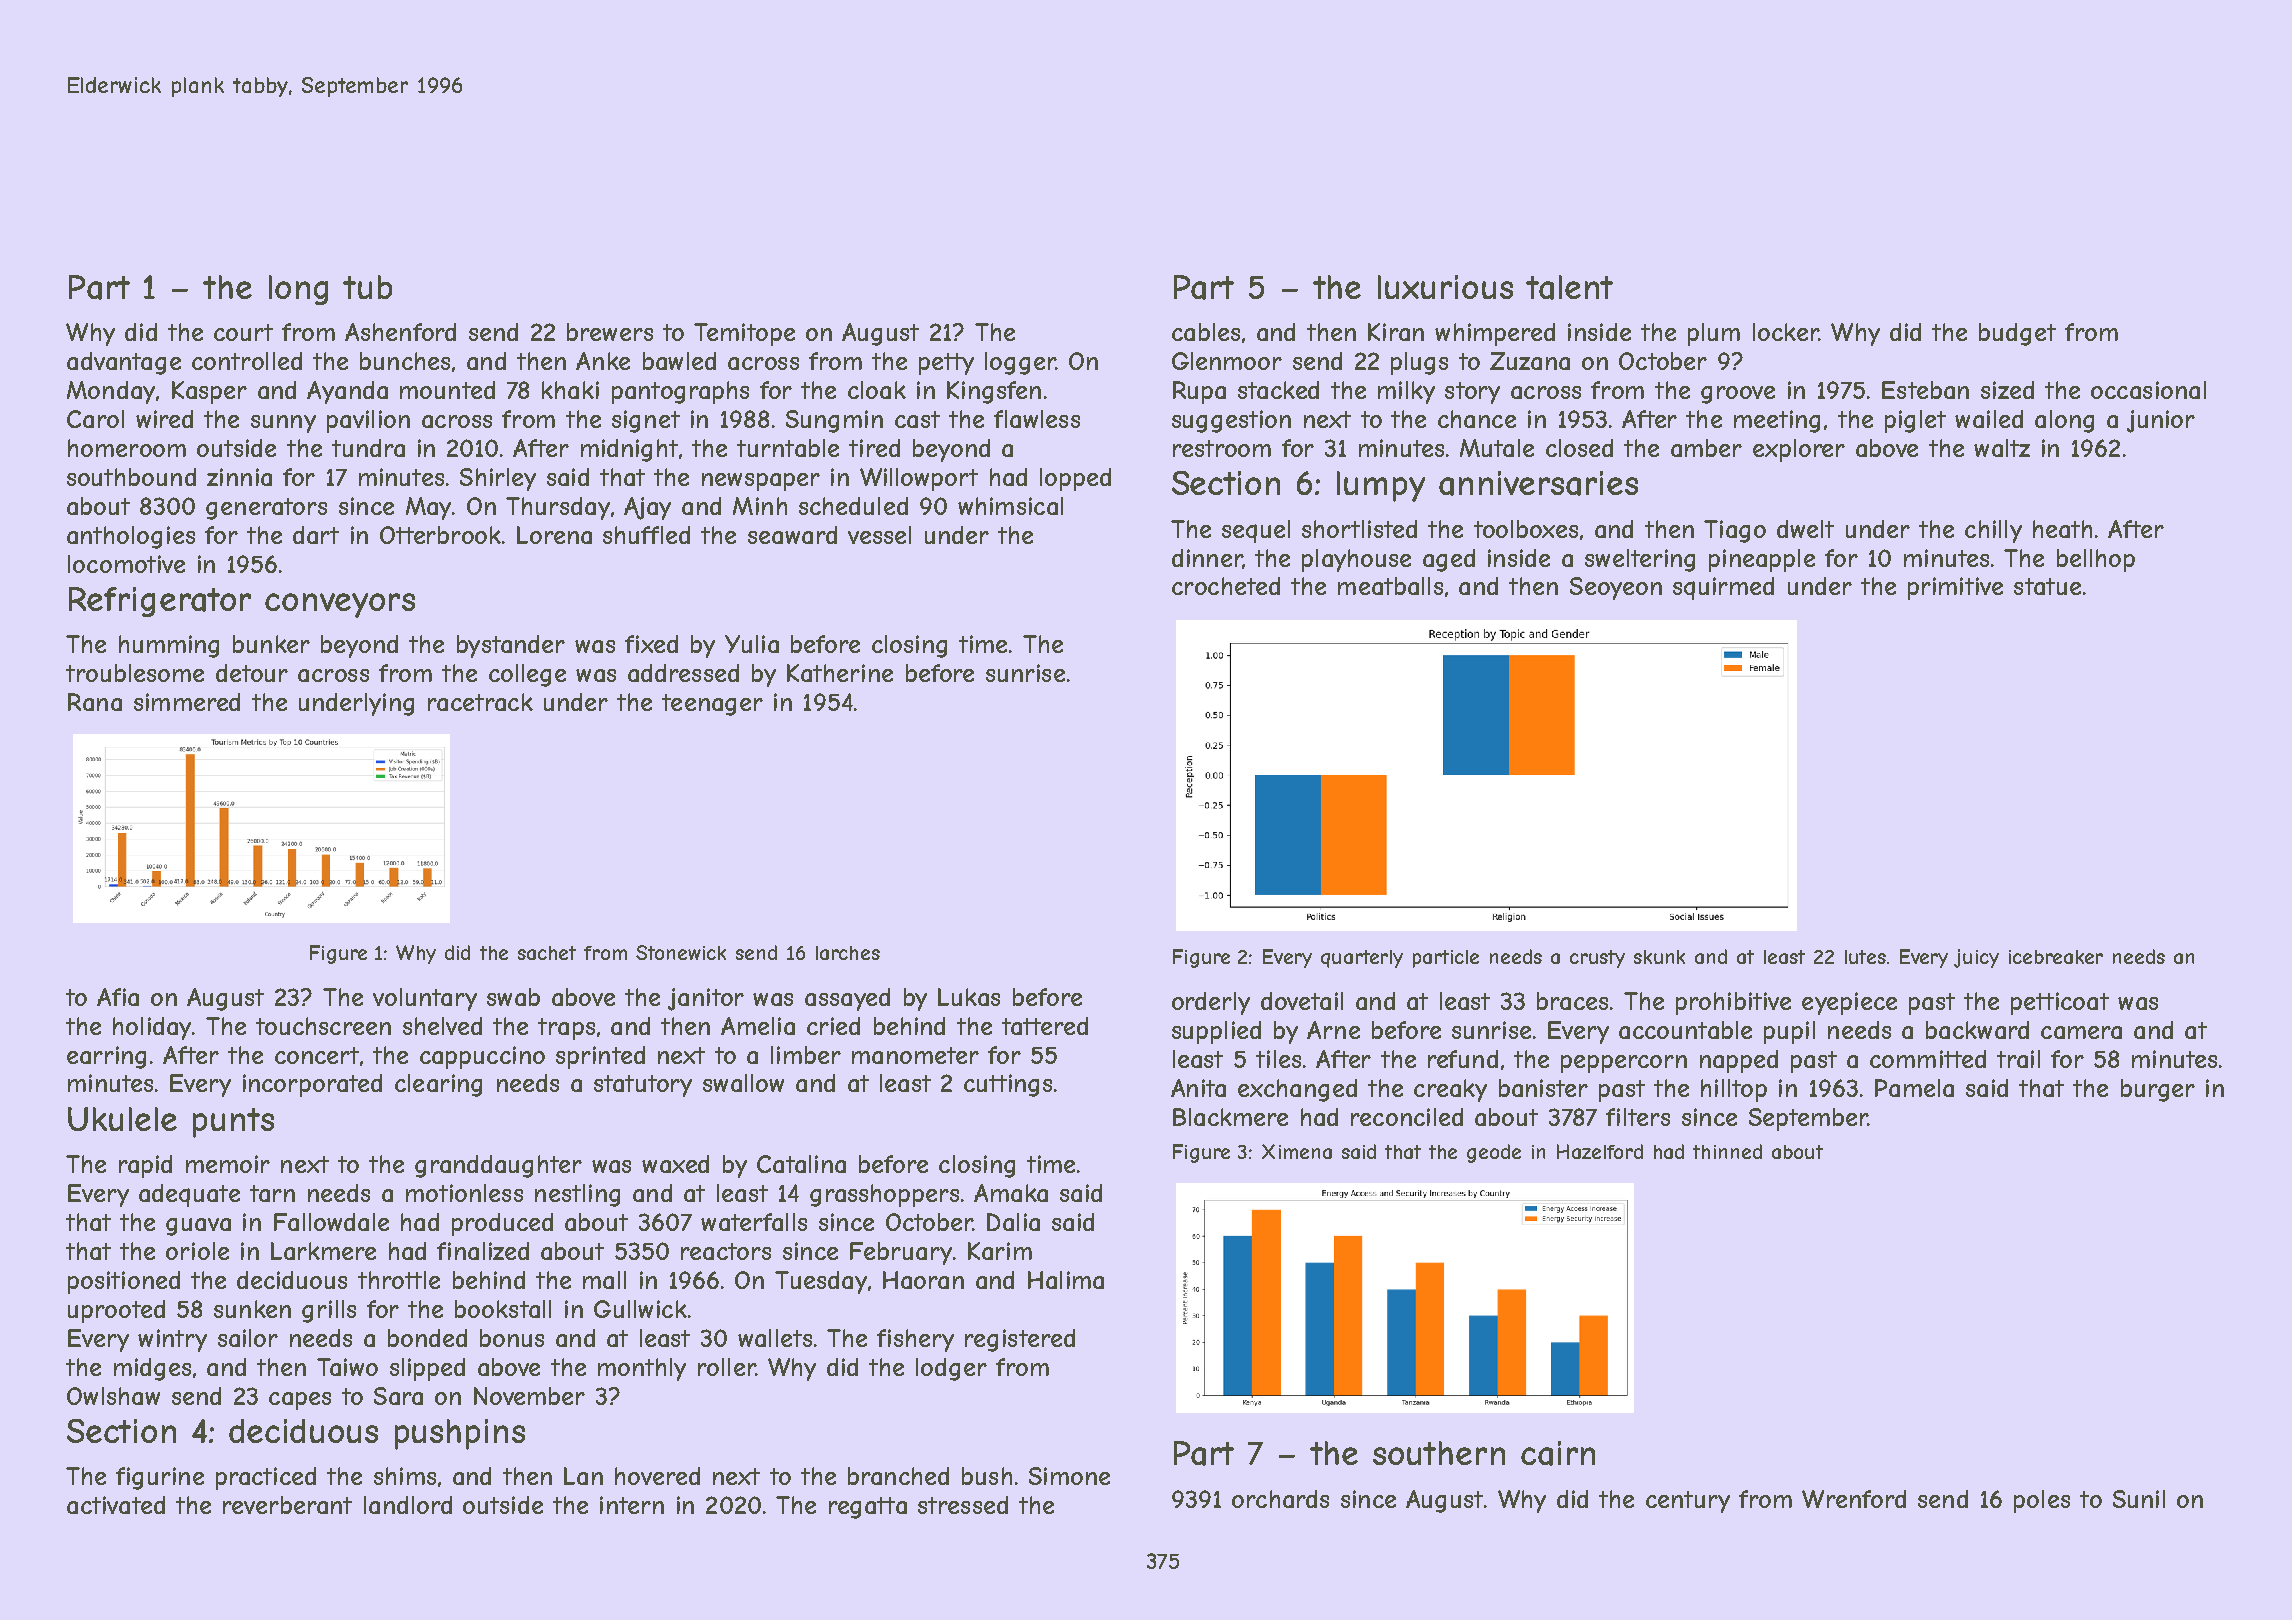 This screenshot has width=2292, height=1620. Describe the element at coordinates (502, 1224) in the screenshot. I see `produced` at that location.
